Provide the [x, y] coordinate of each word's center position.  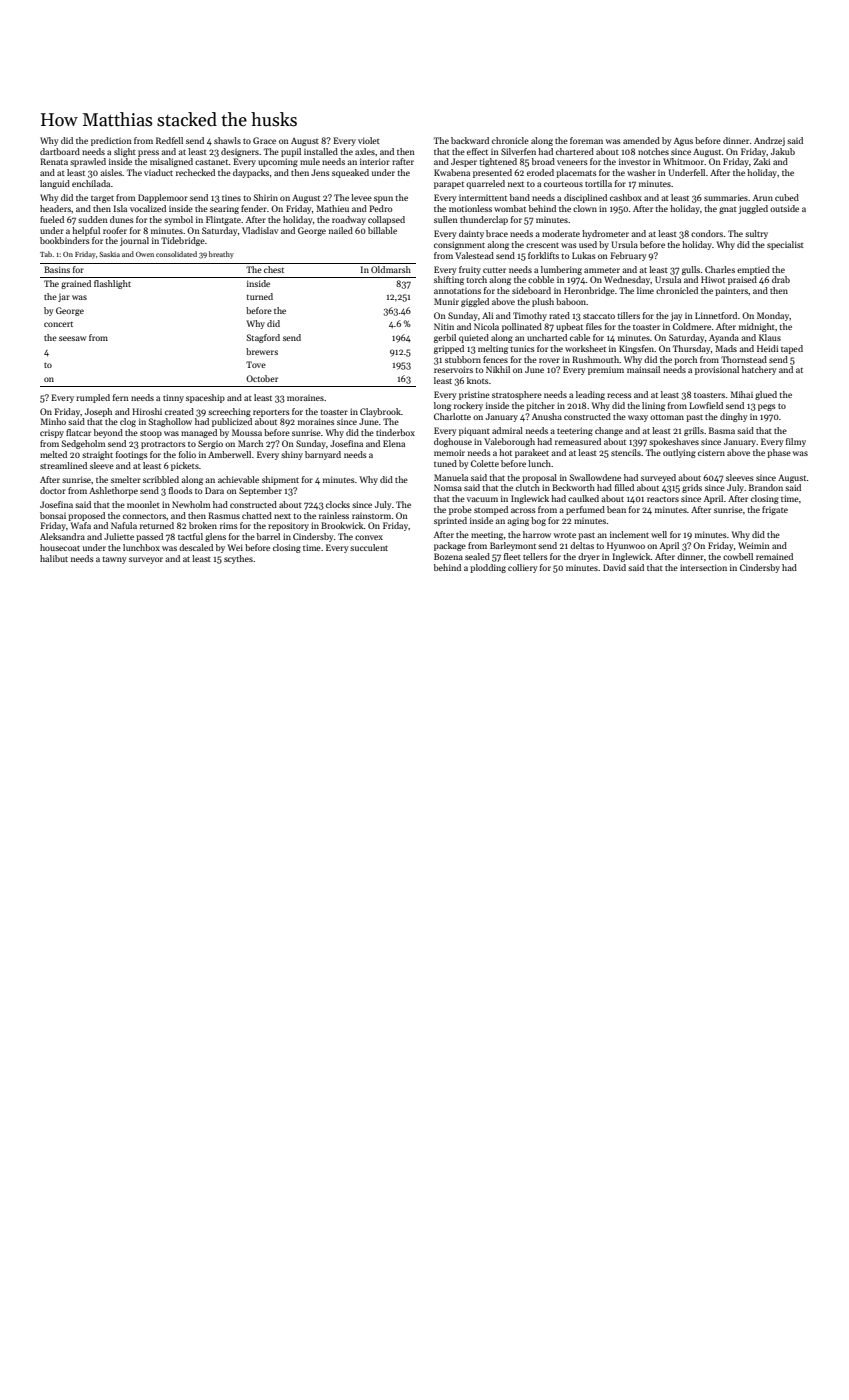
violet [369, 140]
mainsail [643, 369]
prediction [111, 141]
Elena [394, 443]
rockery [468, 406]
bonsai [53, 515]
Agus [683, 141]
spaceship [205, 398]
